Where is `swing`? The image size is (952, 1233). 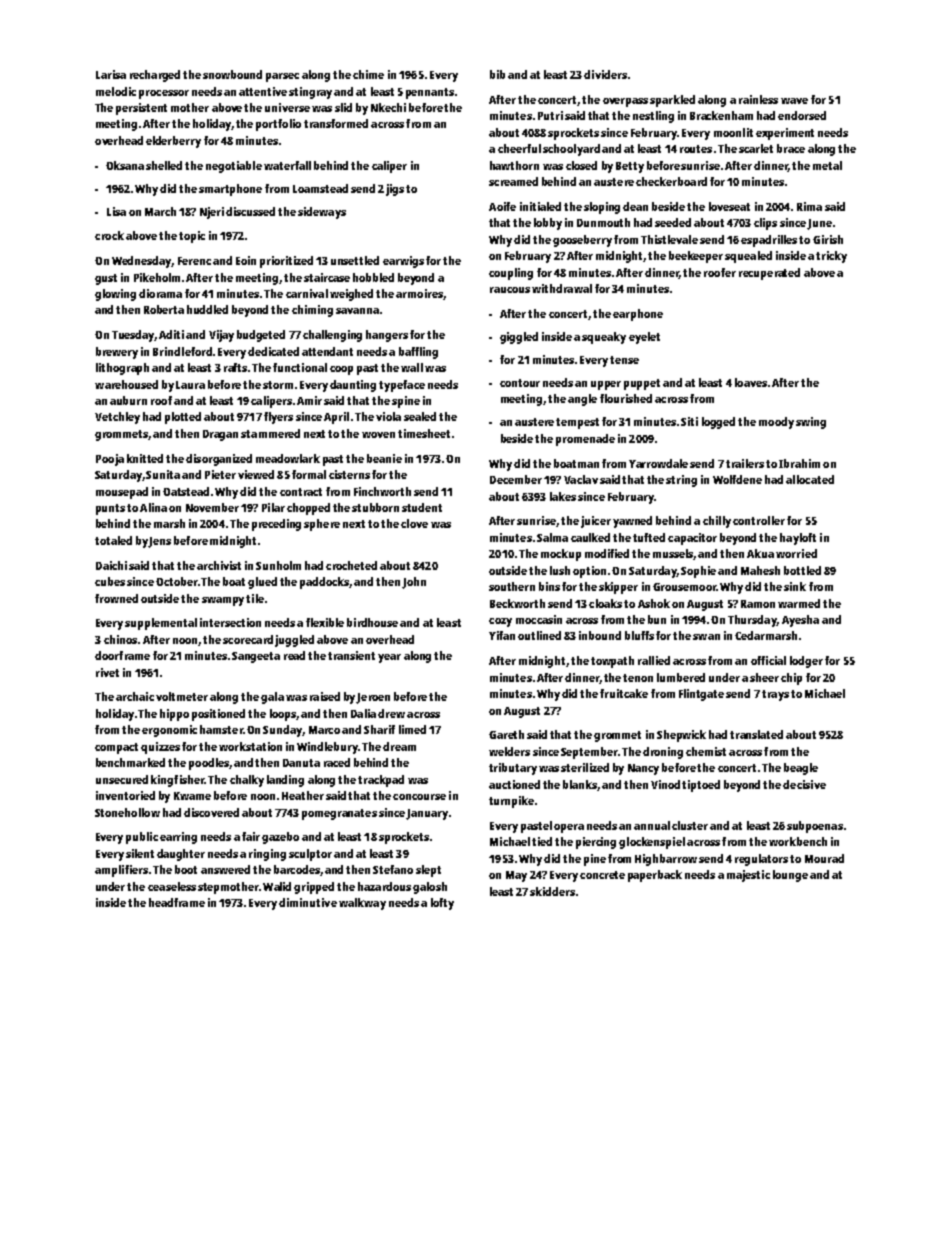 swing is located at coordinates (811, 423).
